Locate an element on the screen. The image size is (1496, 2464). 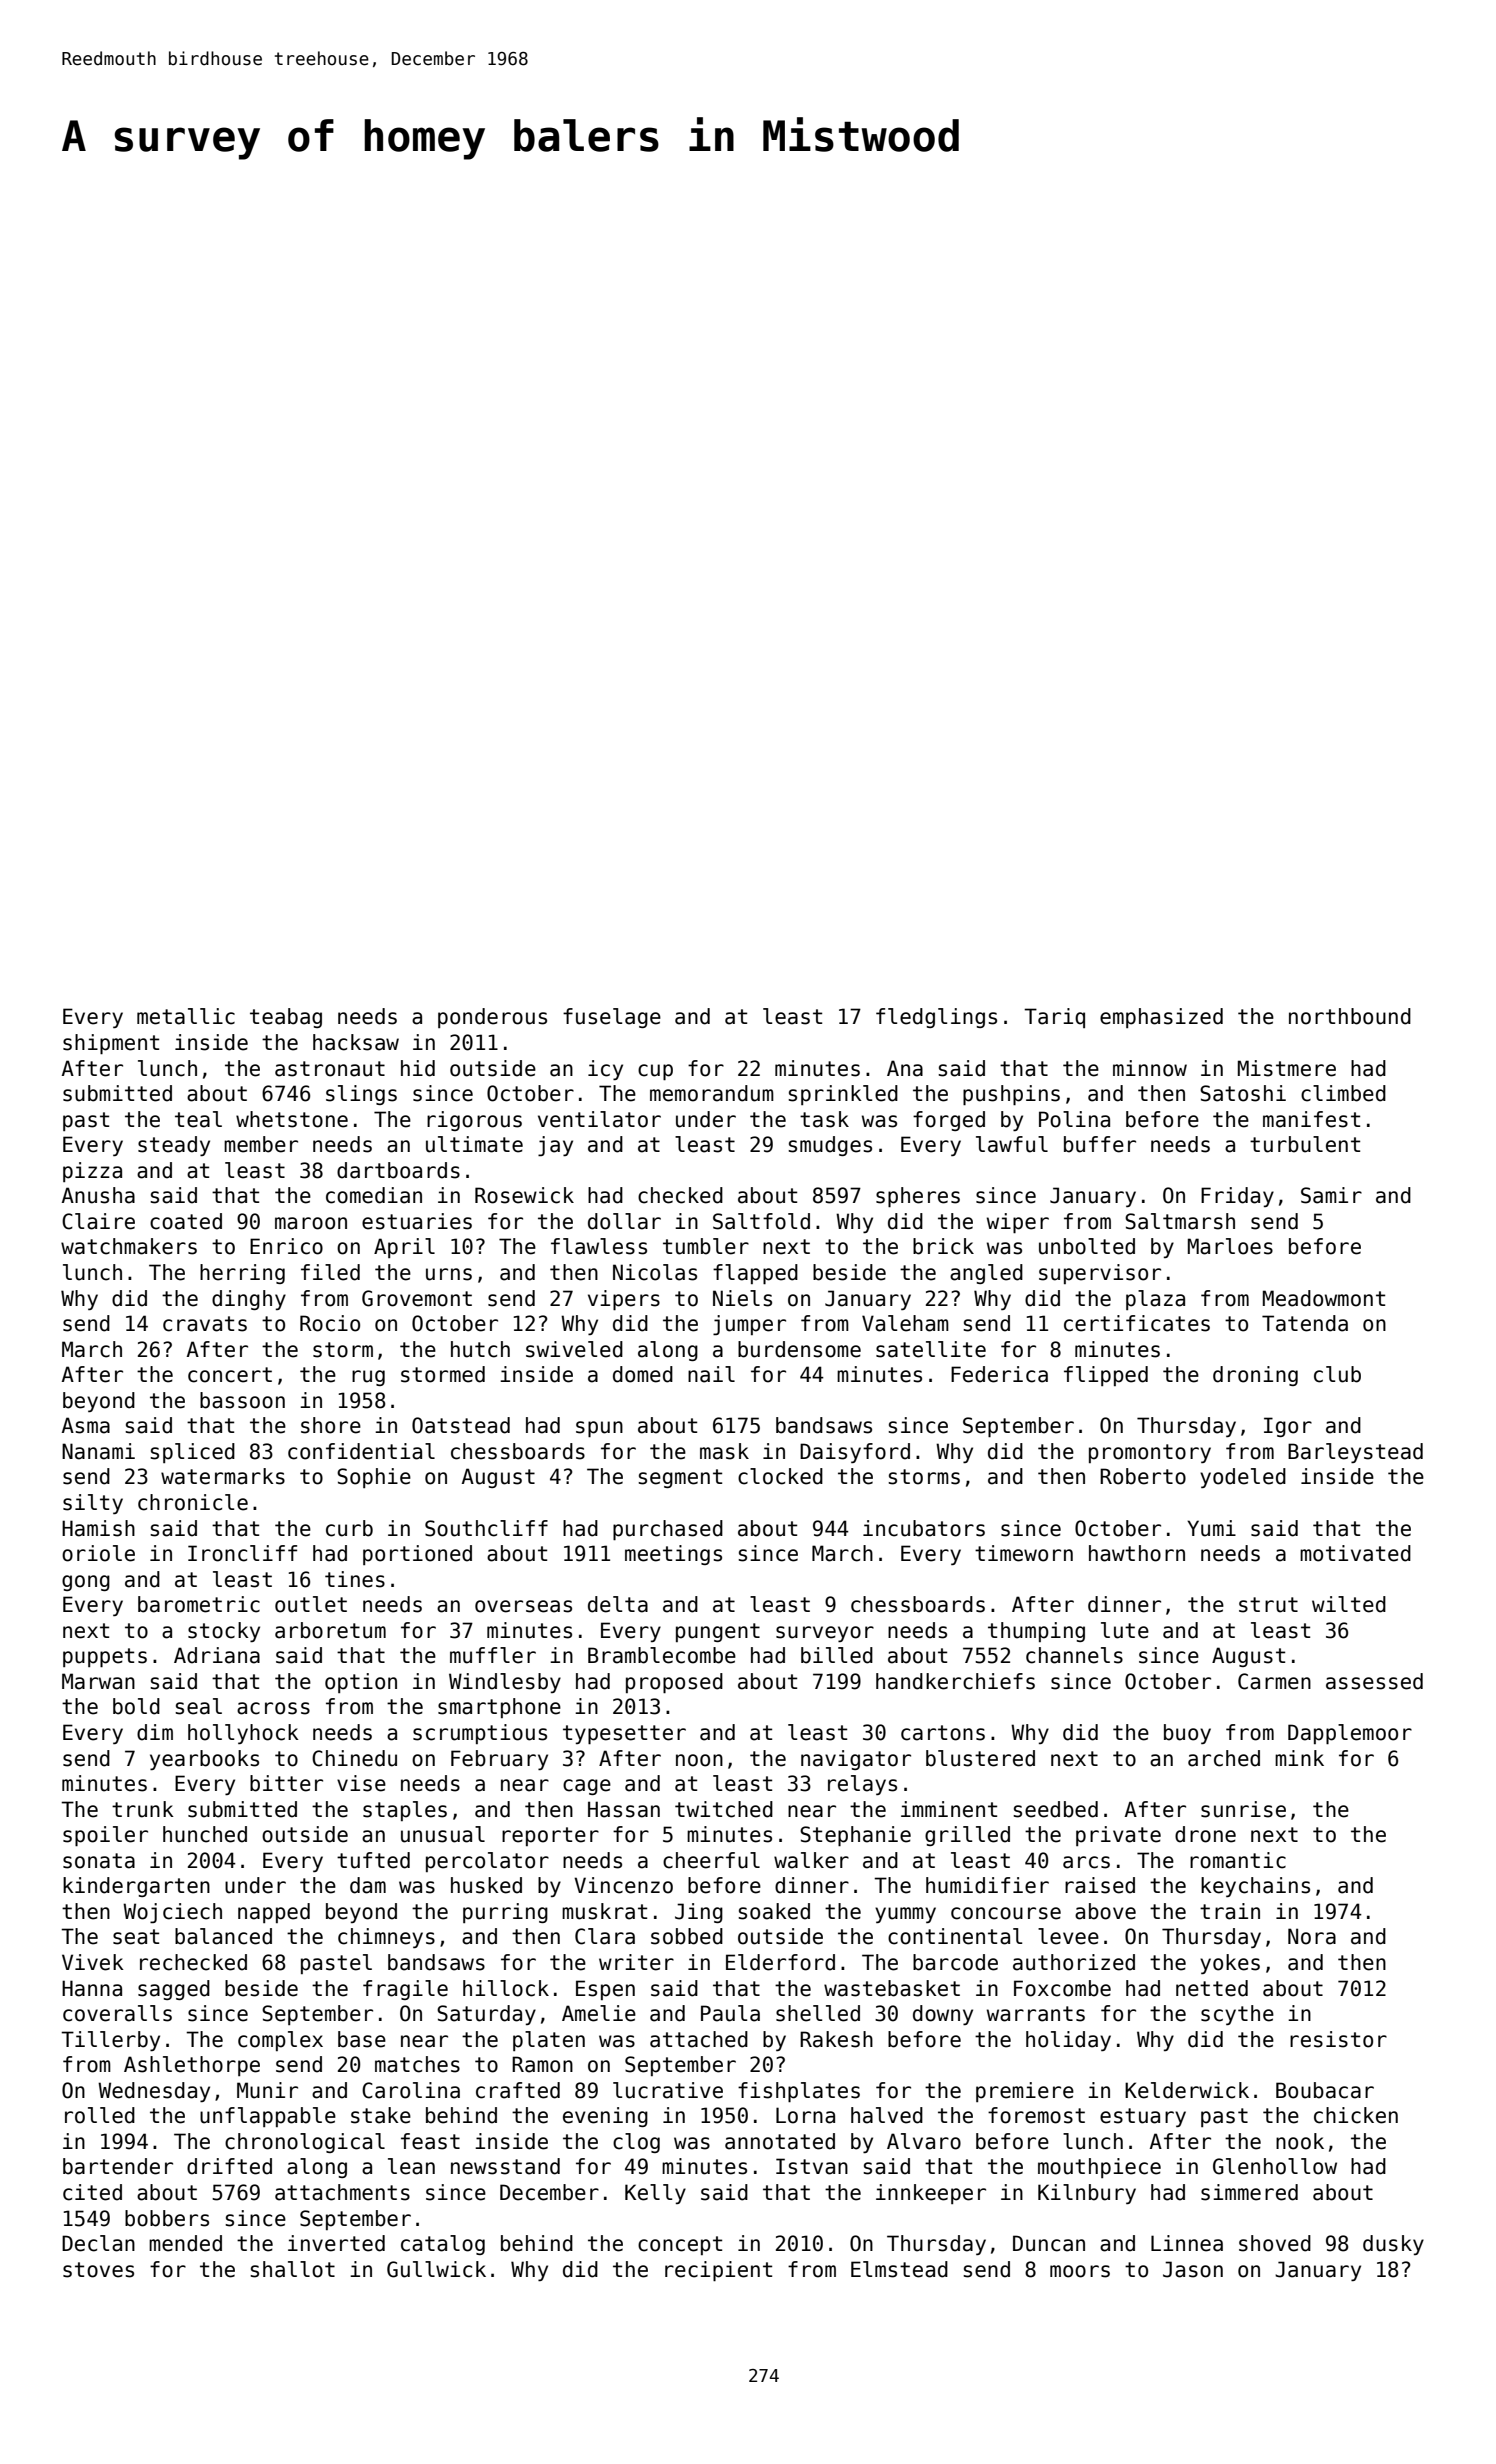
fuselage is located at coordinates (612, 1018).
